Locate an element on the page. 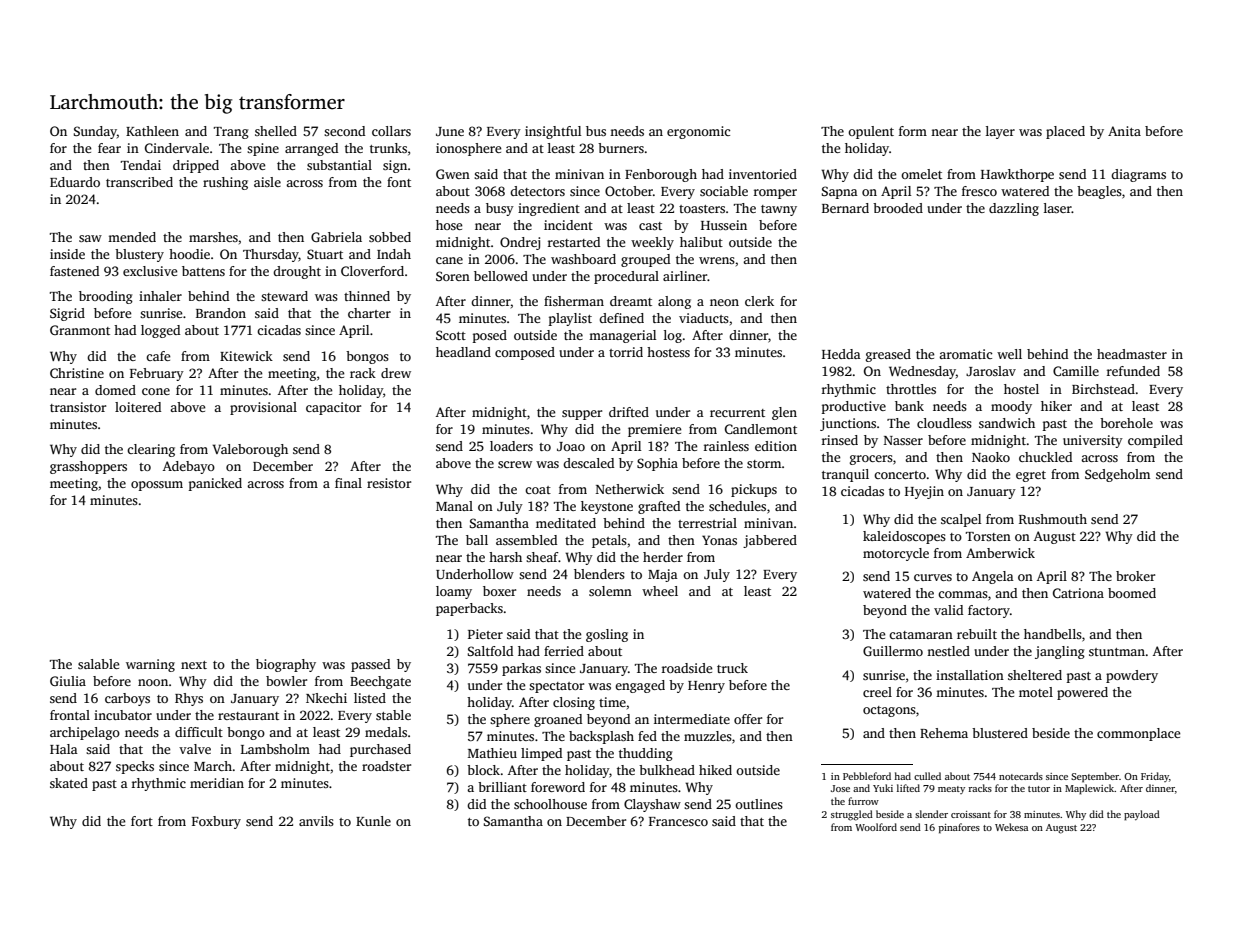 The image size is (1233, 952). Sunday is located at coordinates (95, 132).
